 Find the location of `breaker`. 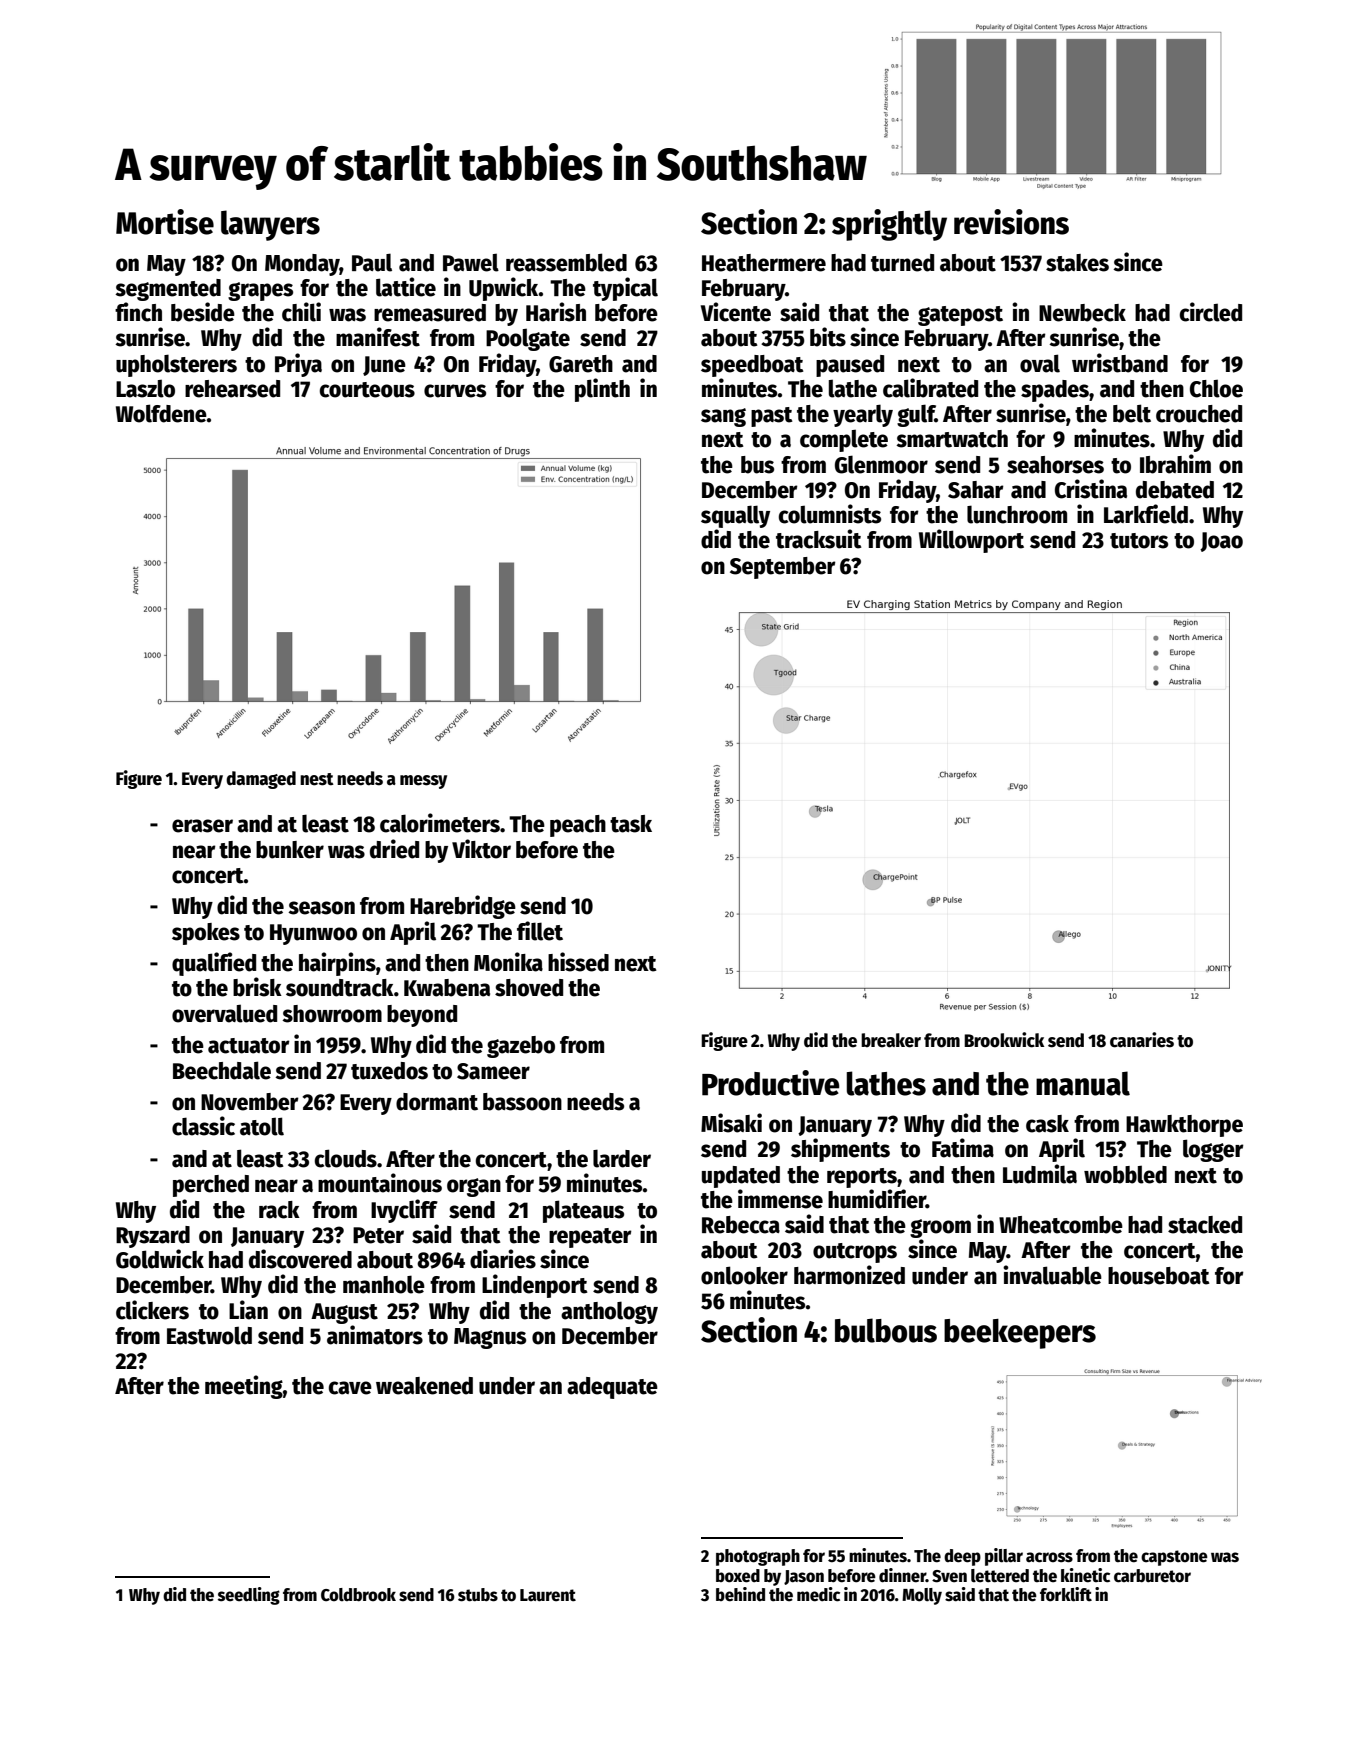

breaker is located at coordinates (891, 1040).
